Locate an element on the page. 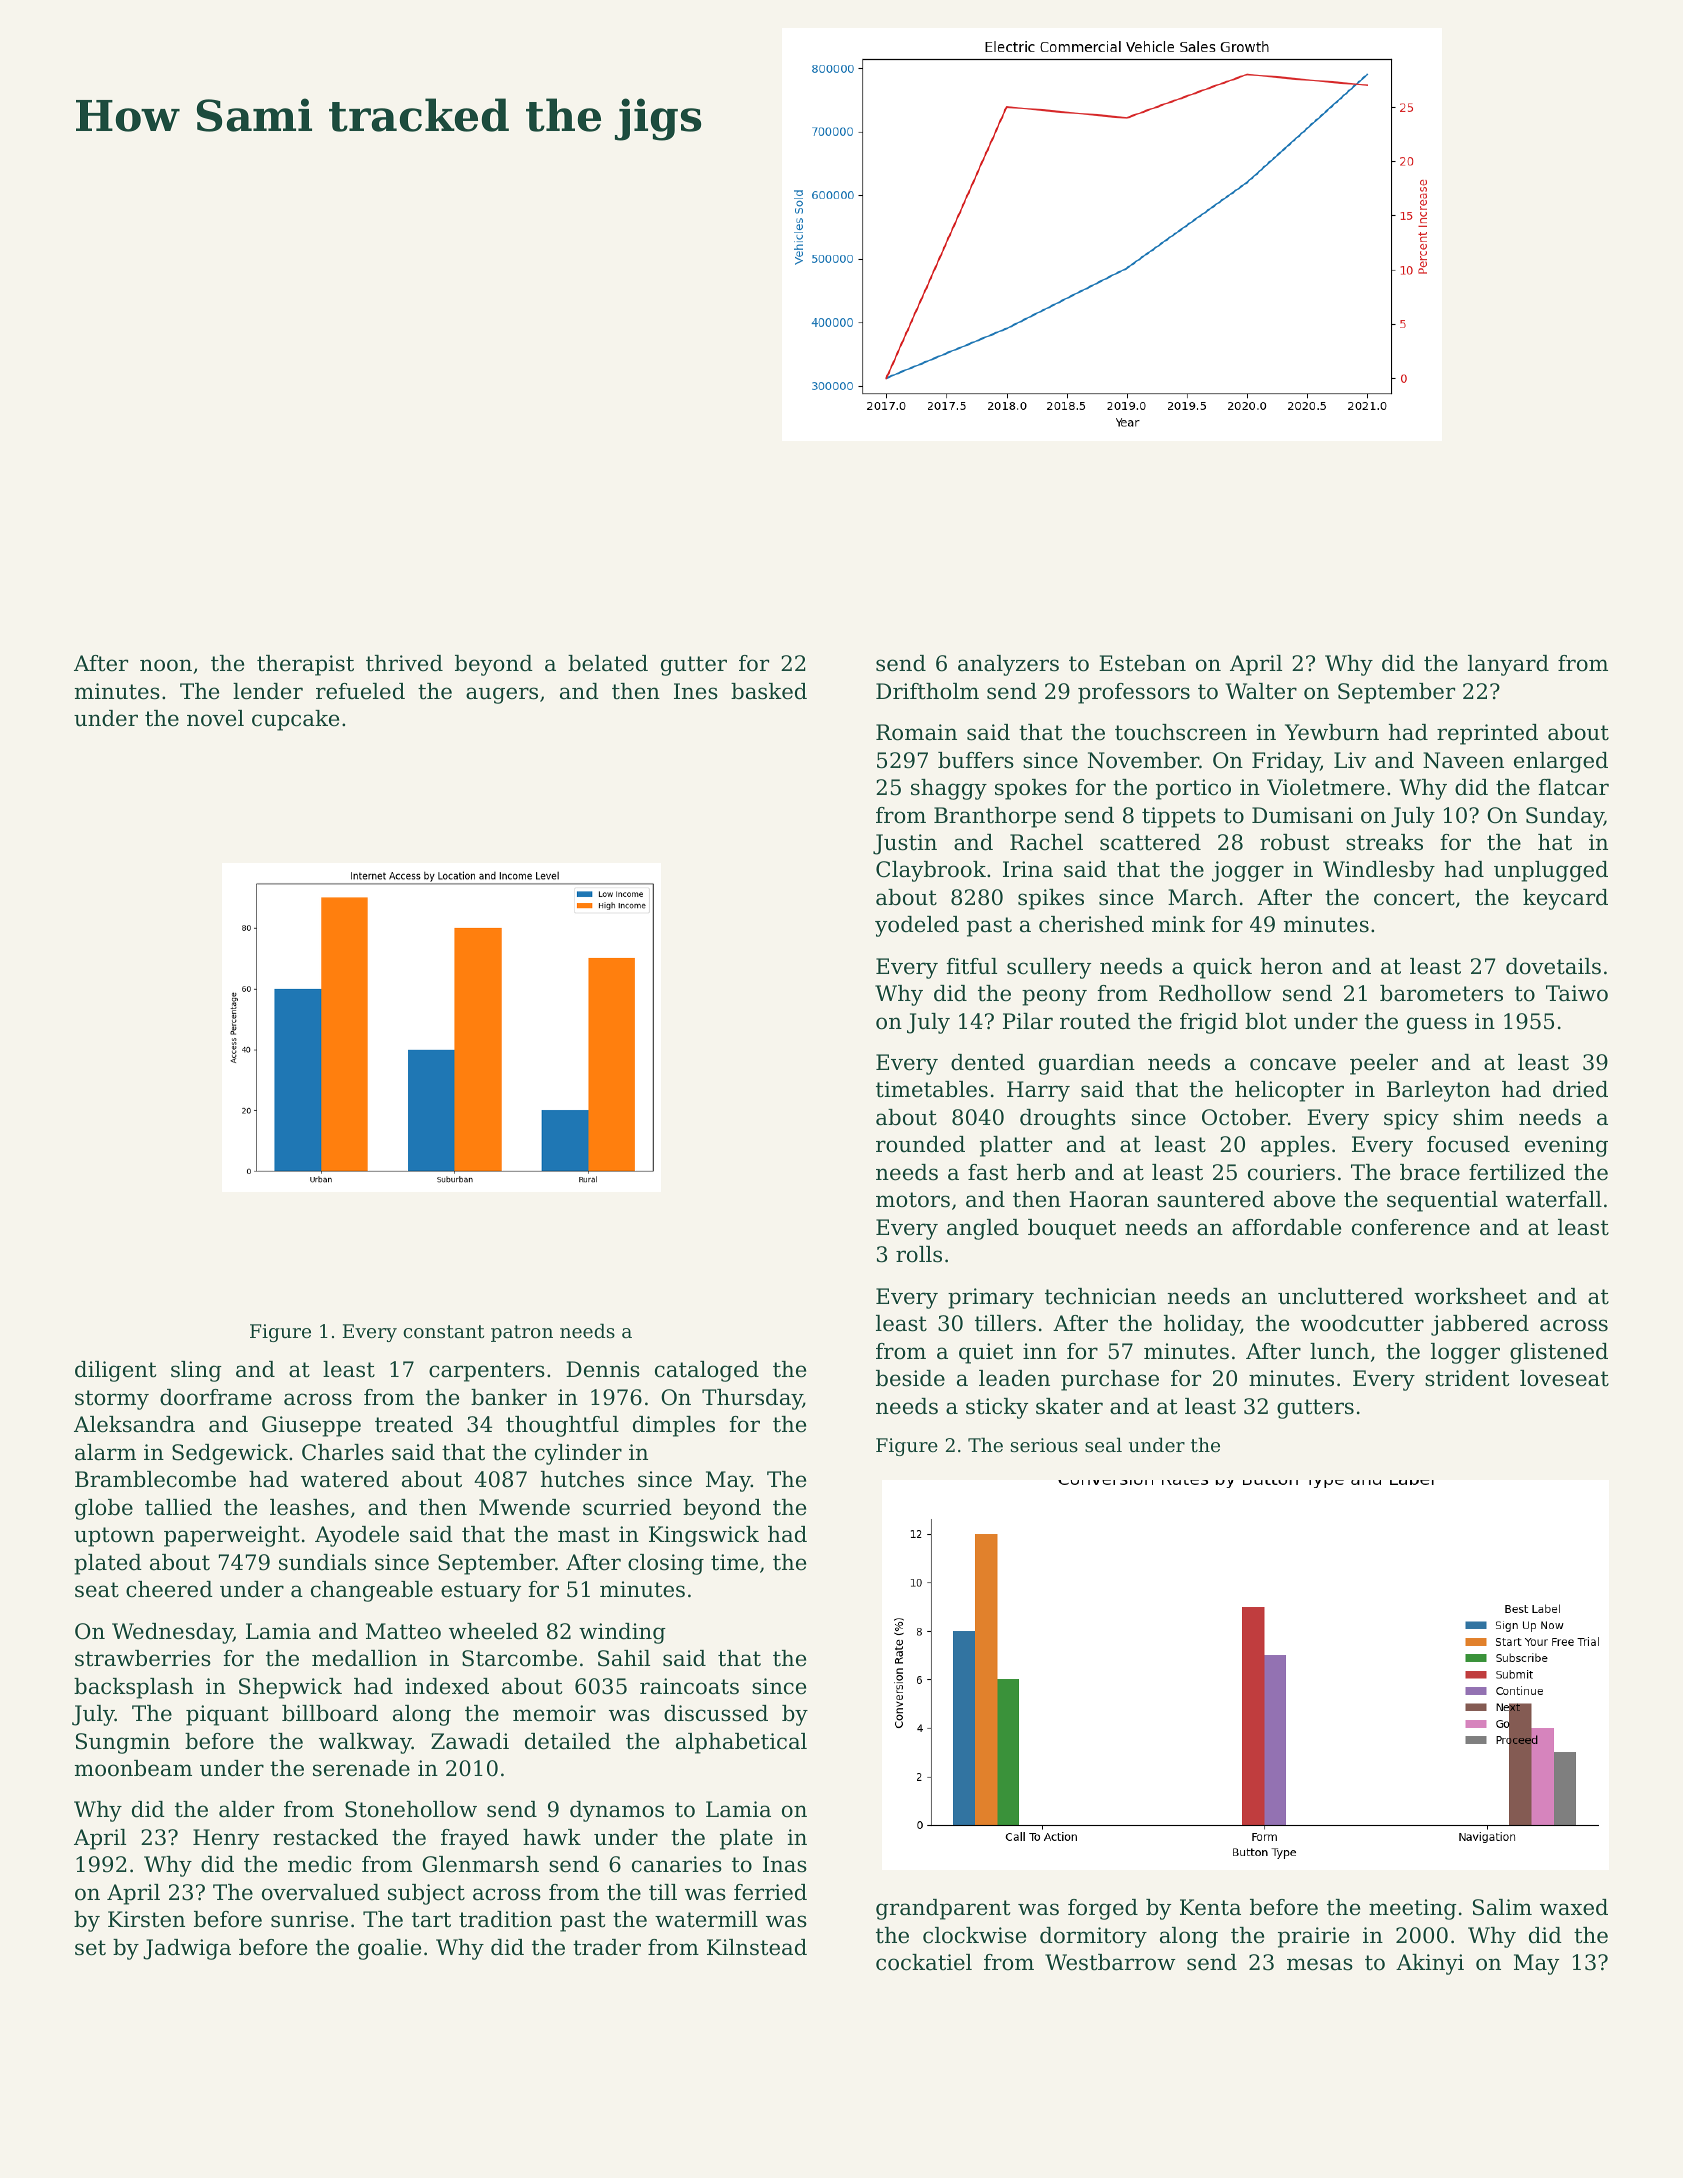 This document has height=2178, width=1683. rounded is located at coordinates (920, 1144).
